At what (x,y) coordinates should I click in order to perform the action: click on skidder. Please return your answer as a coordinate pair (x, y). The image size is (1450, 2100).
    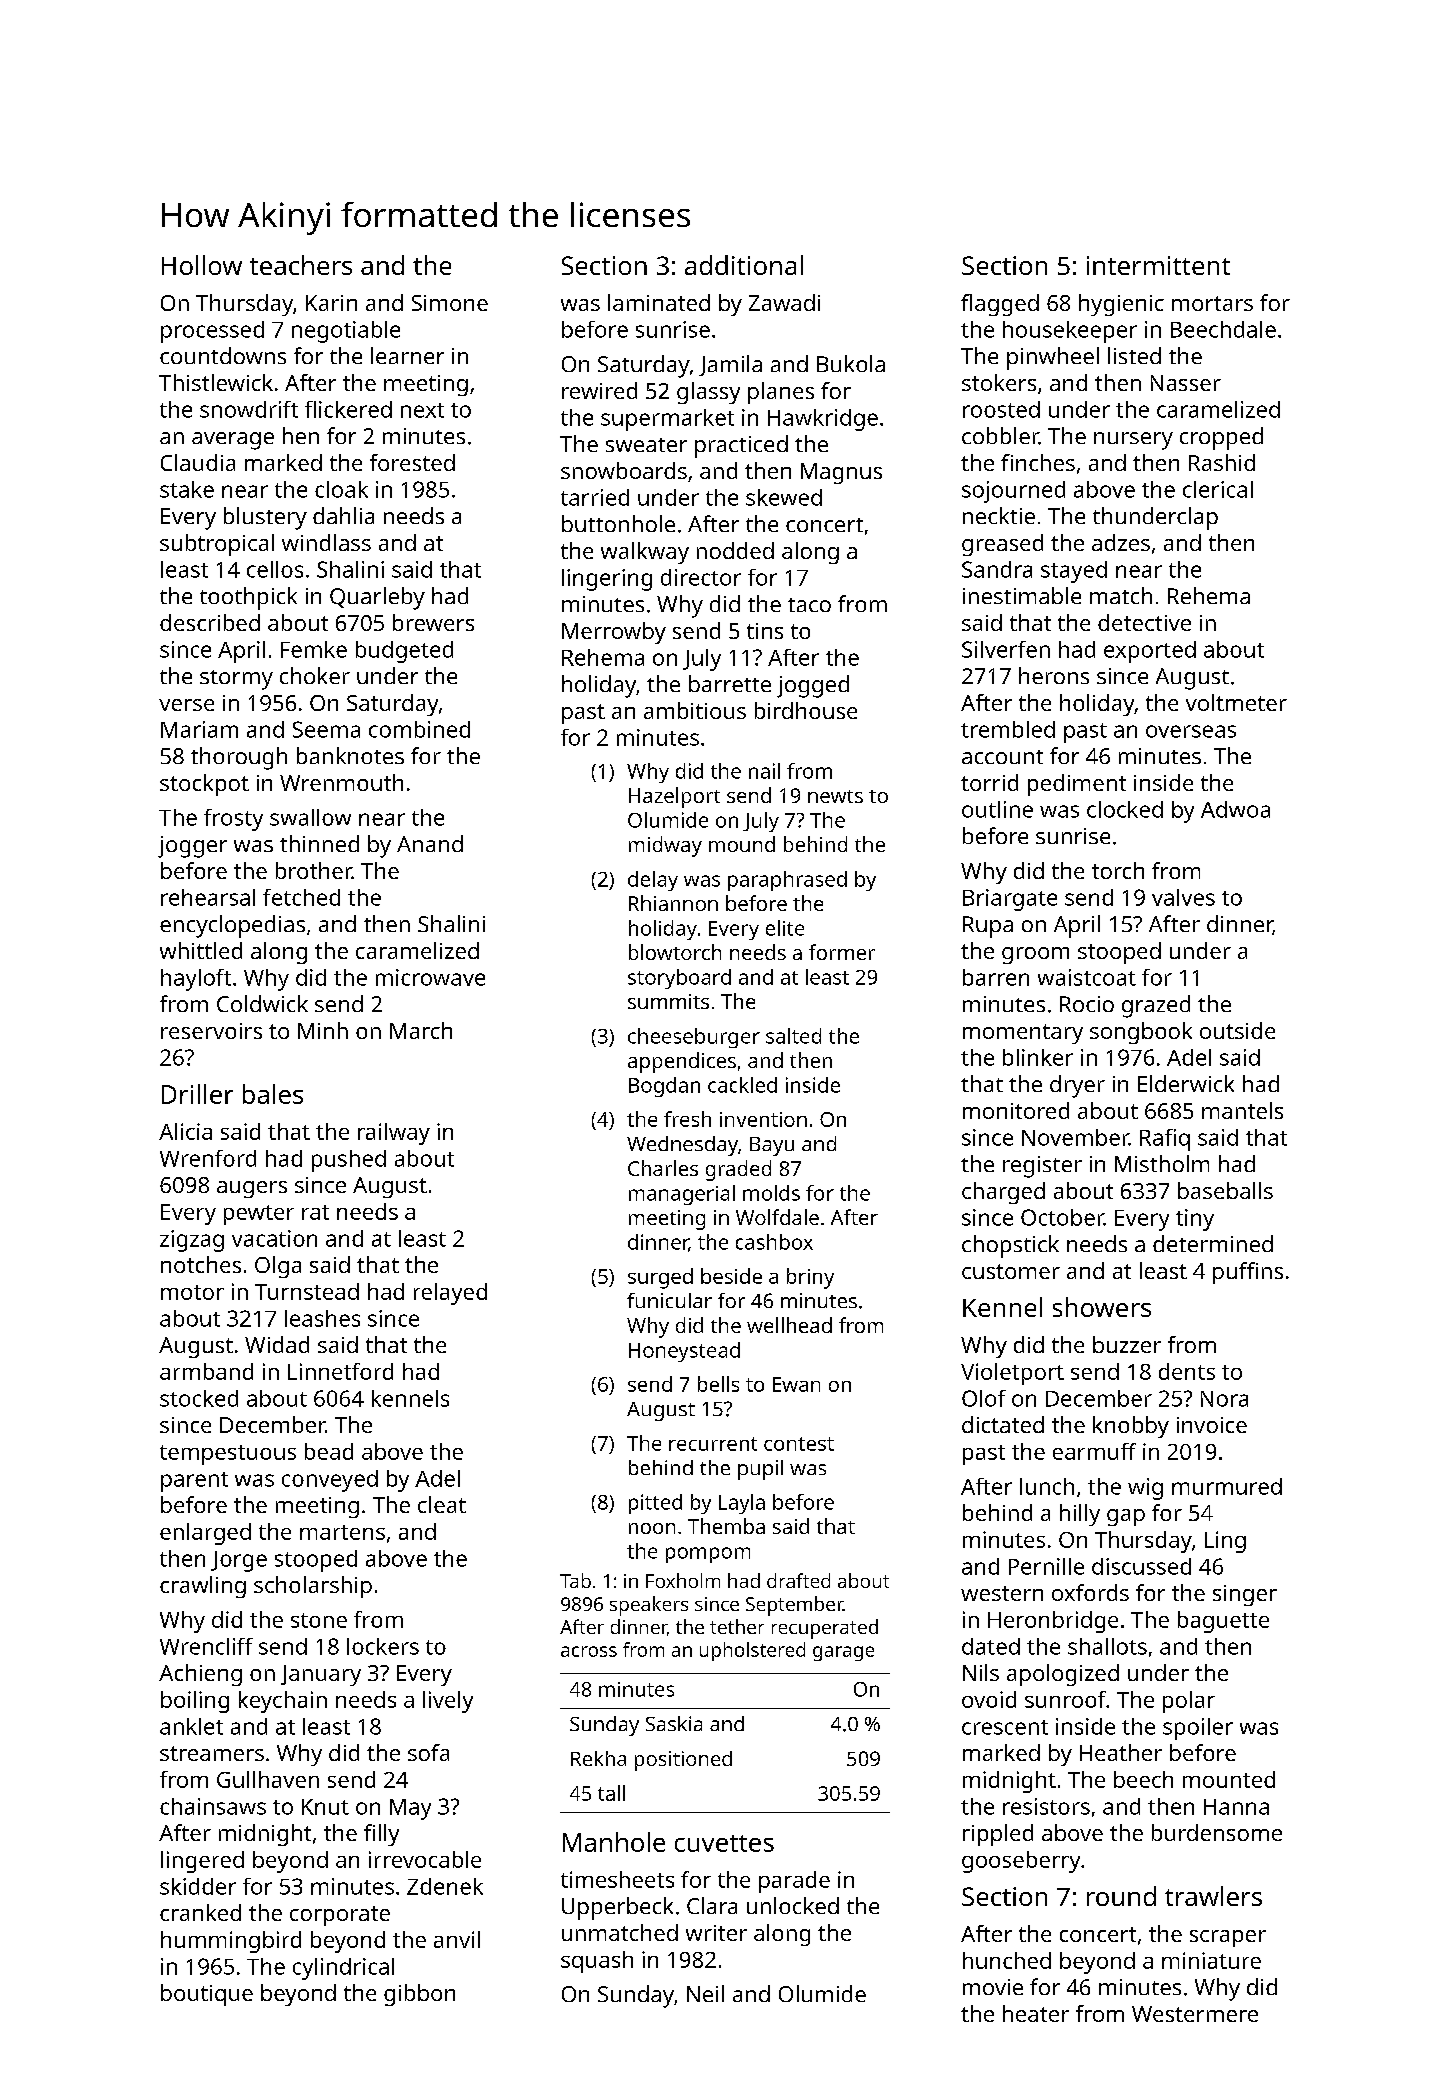
    Looking at the image, I should click on (198, 1886).
